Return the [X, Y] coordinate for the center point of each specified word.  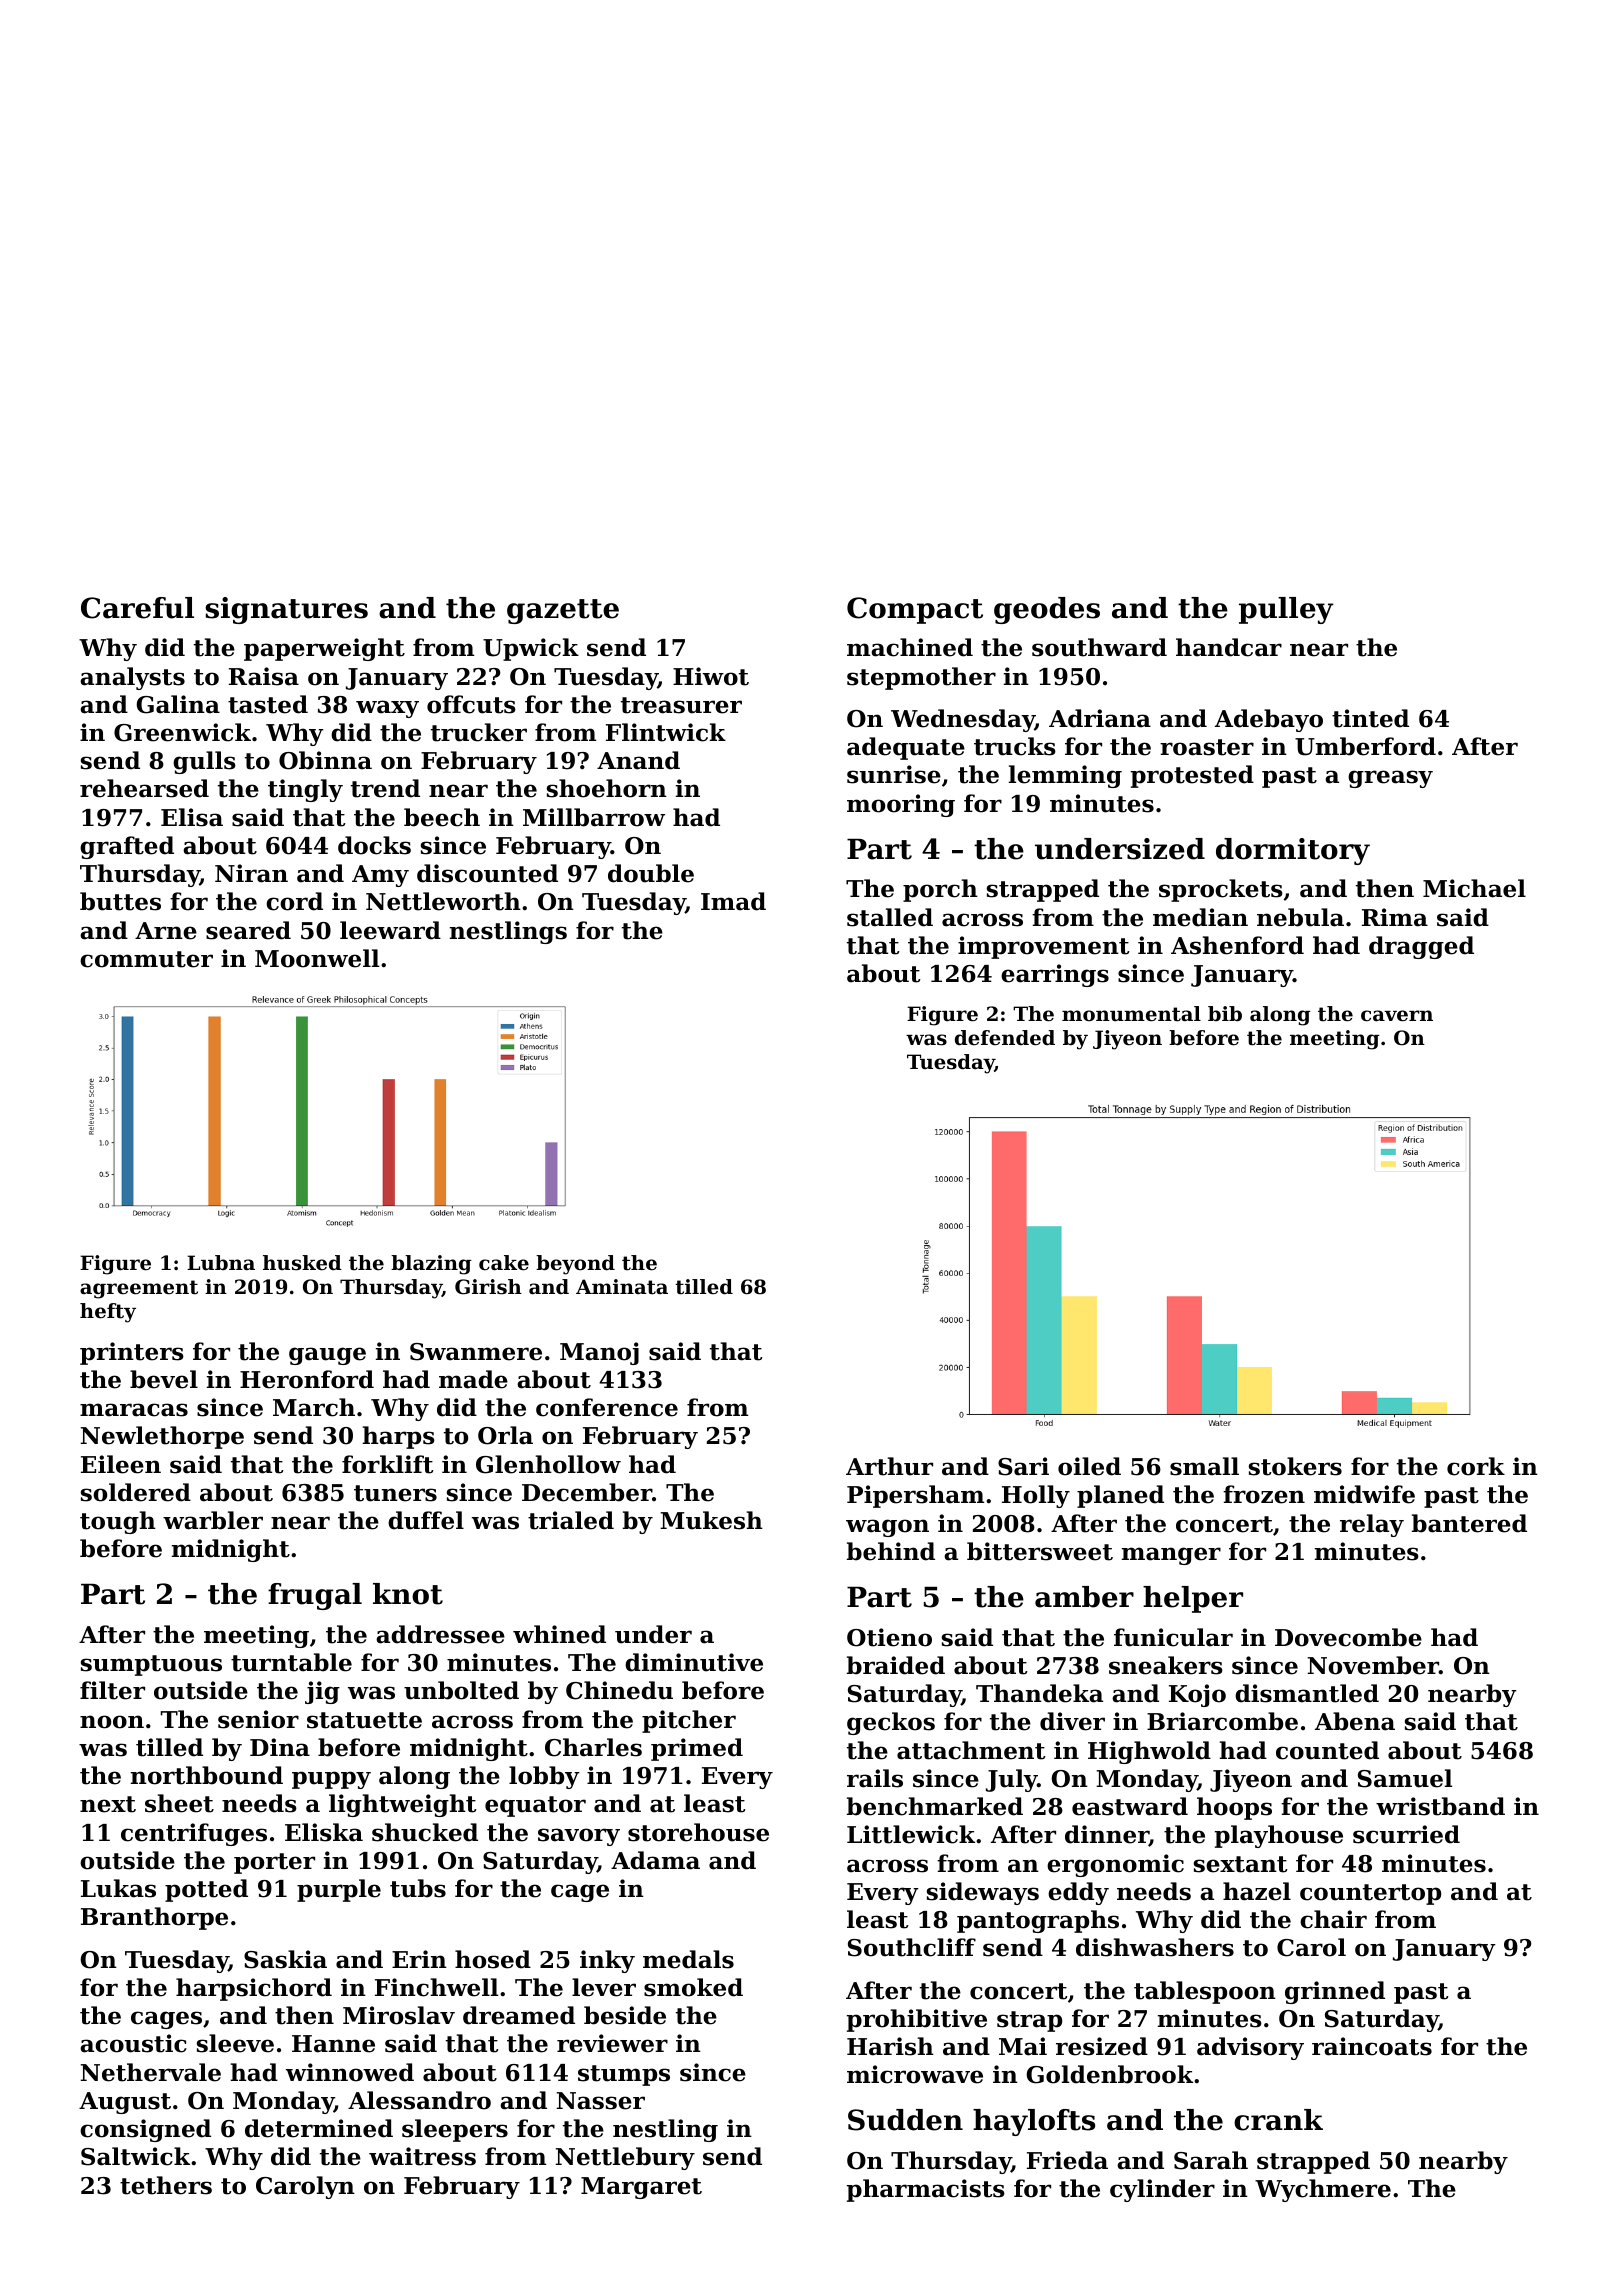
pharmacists [926, 2190]
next [108, 1804]
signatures [286, 610]
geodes [1047, 610]
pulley [1286, 610]
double [651, 873]
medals [688, 1959]
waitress [422, 2156]
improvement [1044, 947]
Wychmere [1323, 2190]
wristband [1440, 1806]
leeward [390, 930]
